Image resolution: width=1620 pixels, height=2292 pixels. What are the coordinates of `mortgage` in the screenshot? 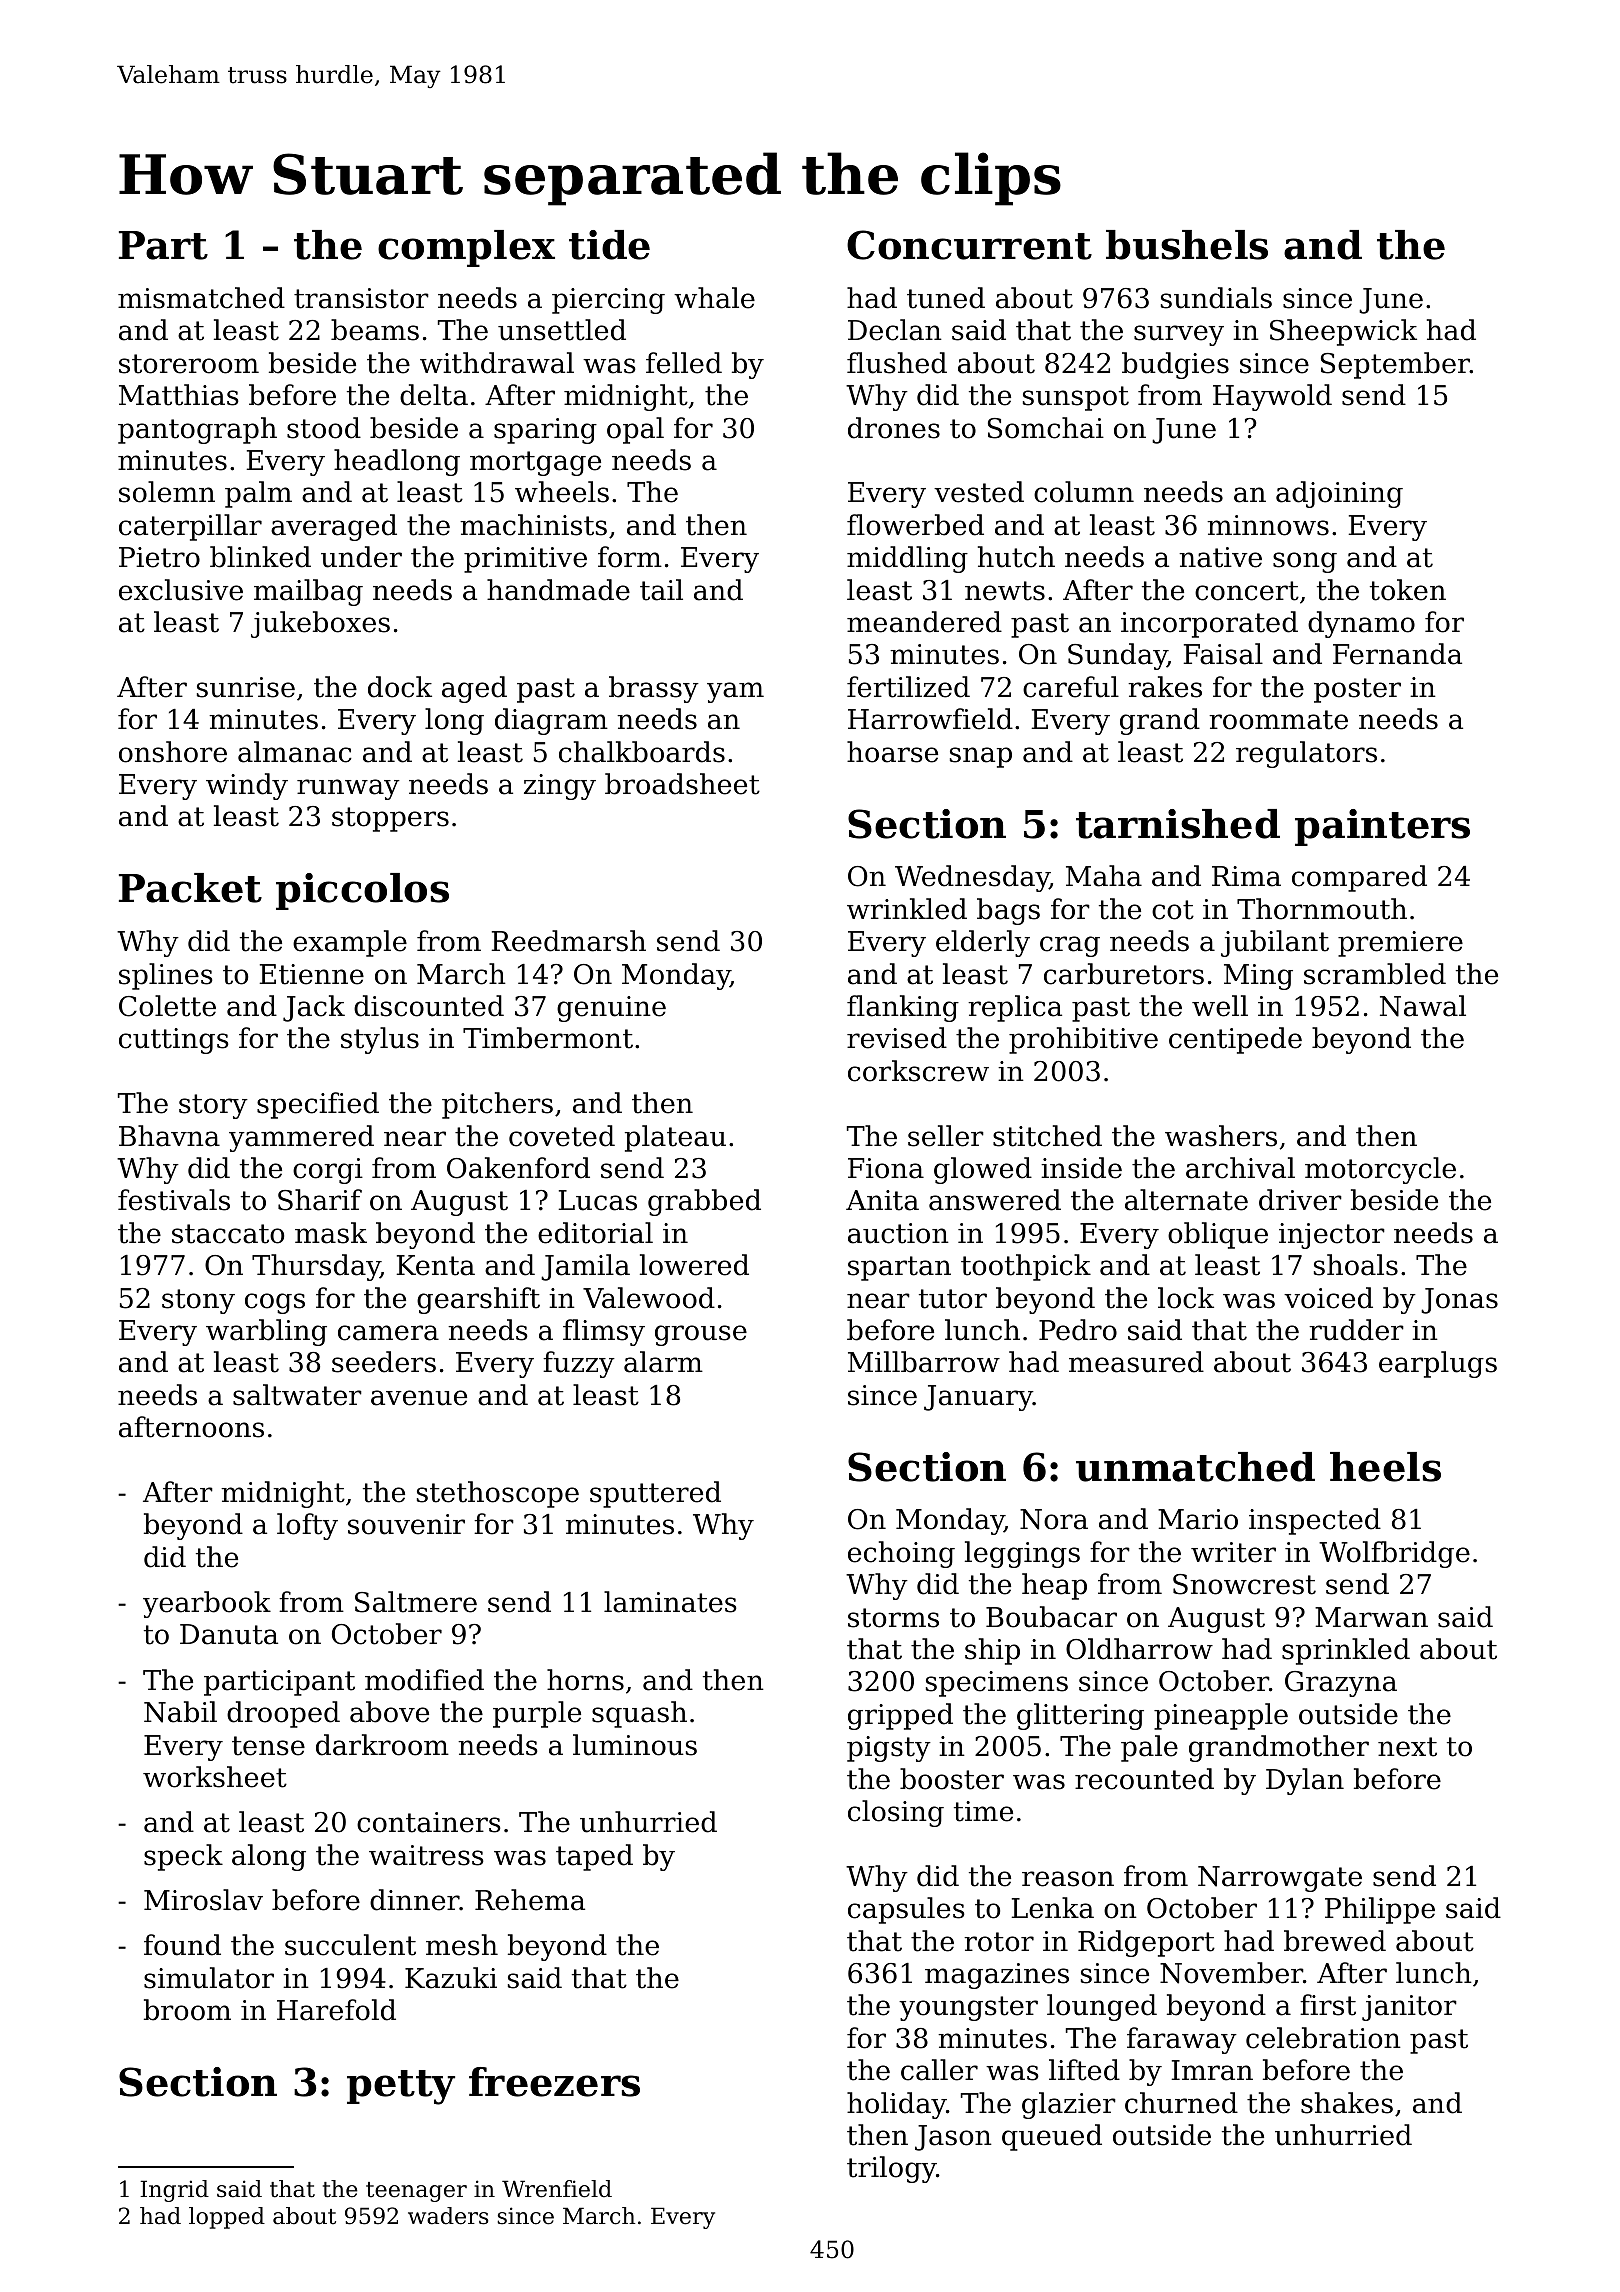 It's located at (535, 463).
